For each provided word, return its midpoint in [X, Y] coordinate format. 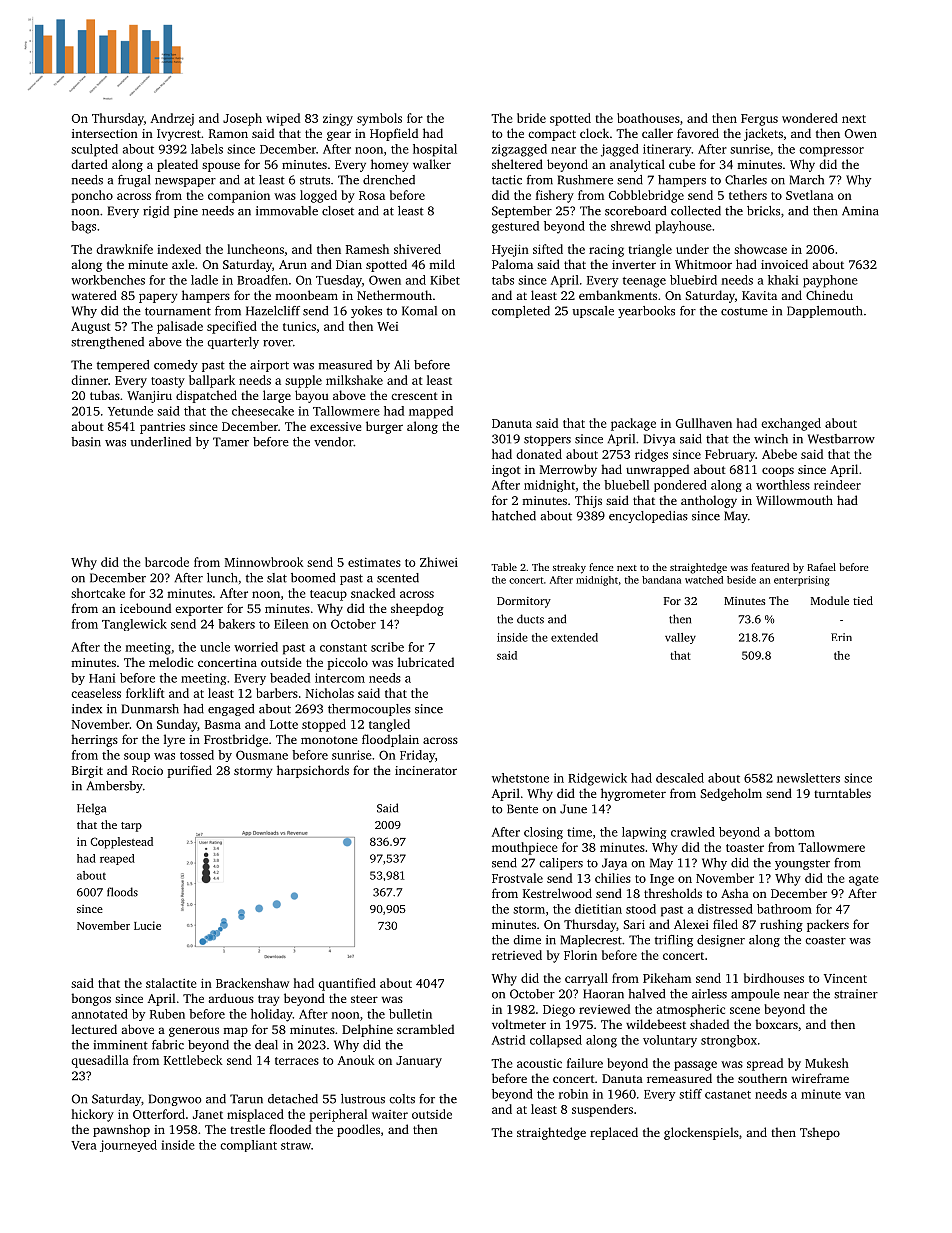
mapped [431, 412]
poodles [358, 1130]
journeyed [128, 1146]
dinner [89, 380]
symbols [379, 119]
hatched [514, 516]
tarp [131, 827]
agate [864, 880]
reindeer [837, 485]
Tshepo [820, 1133]
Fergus [759, 120]
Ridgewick [597, 779]
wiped [283, 119]
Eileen [291, 624]
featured [770, 567]
